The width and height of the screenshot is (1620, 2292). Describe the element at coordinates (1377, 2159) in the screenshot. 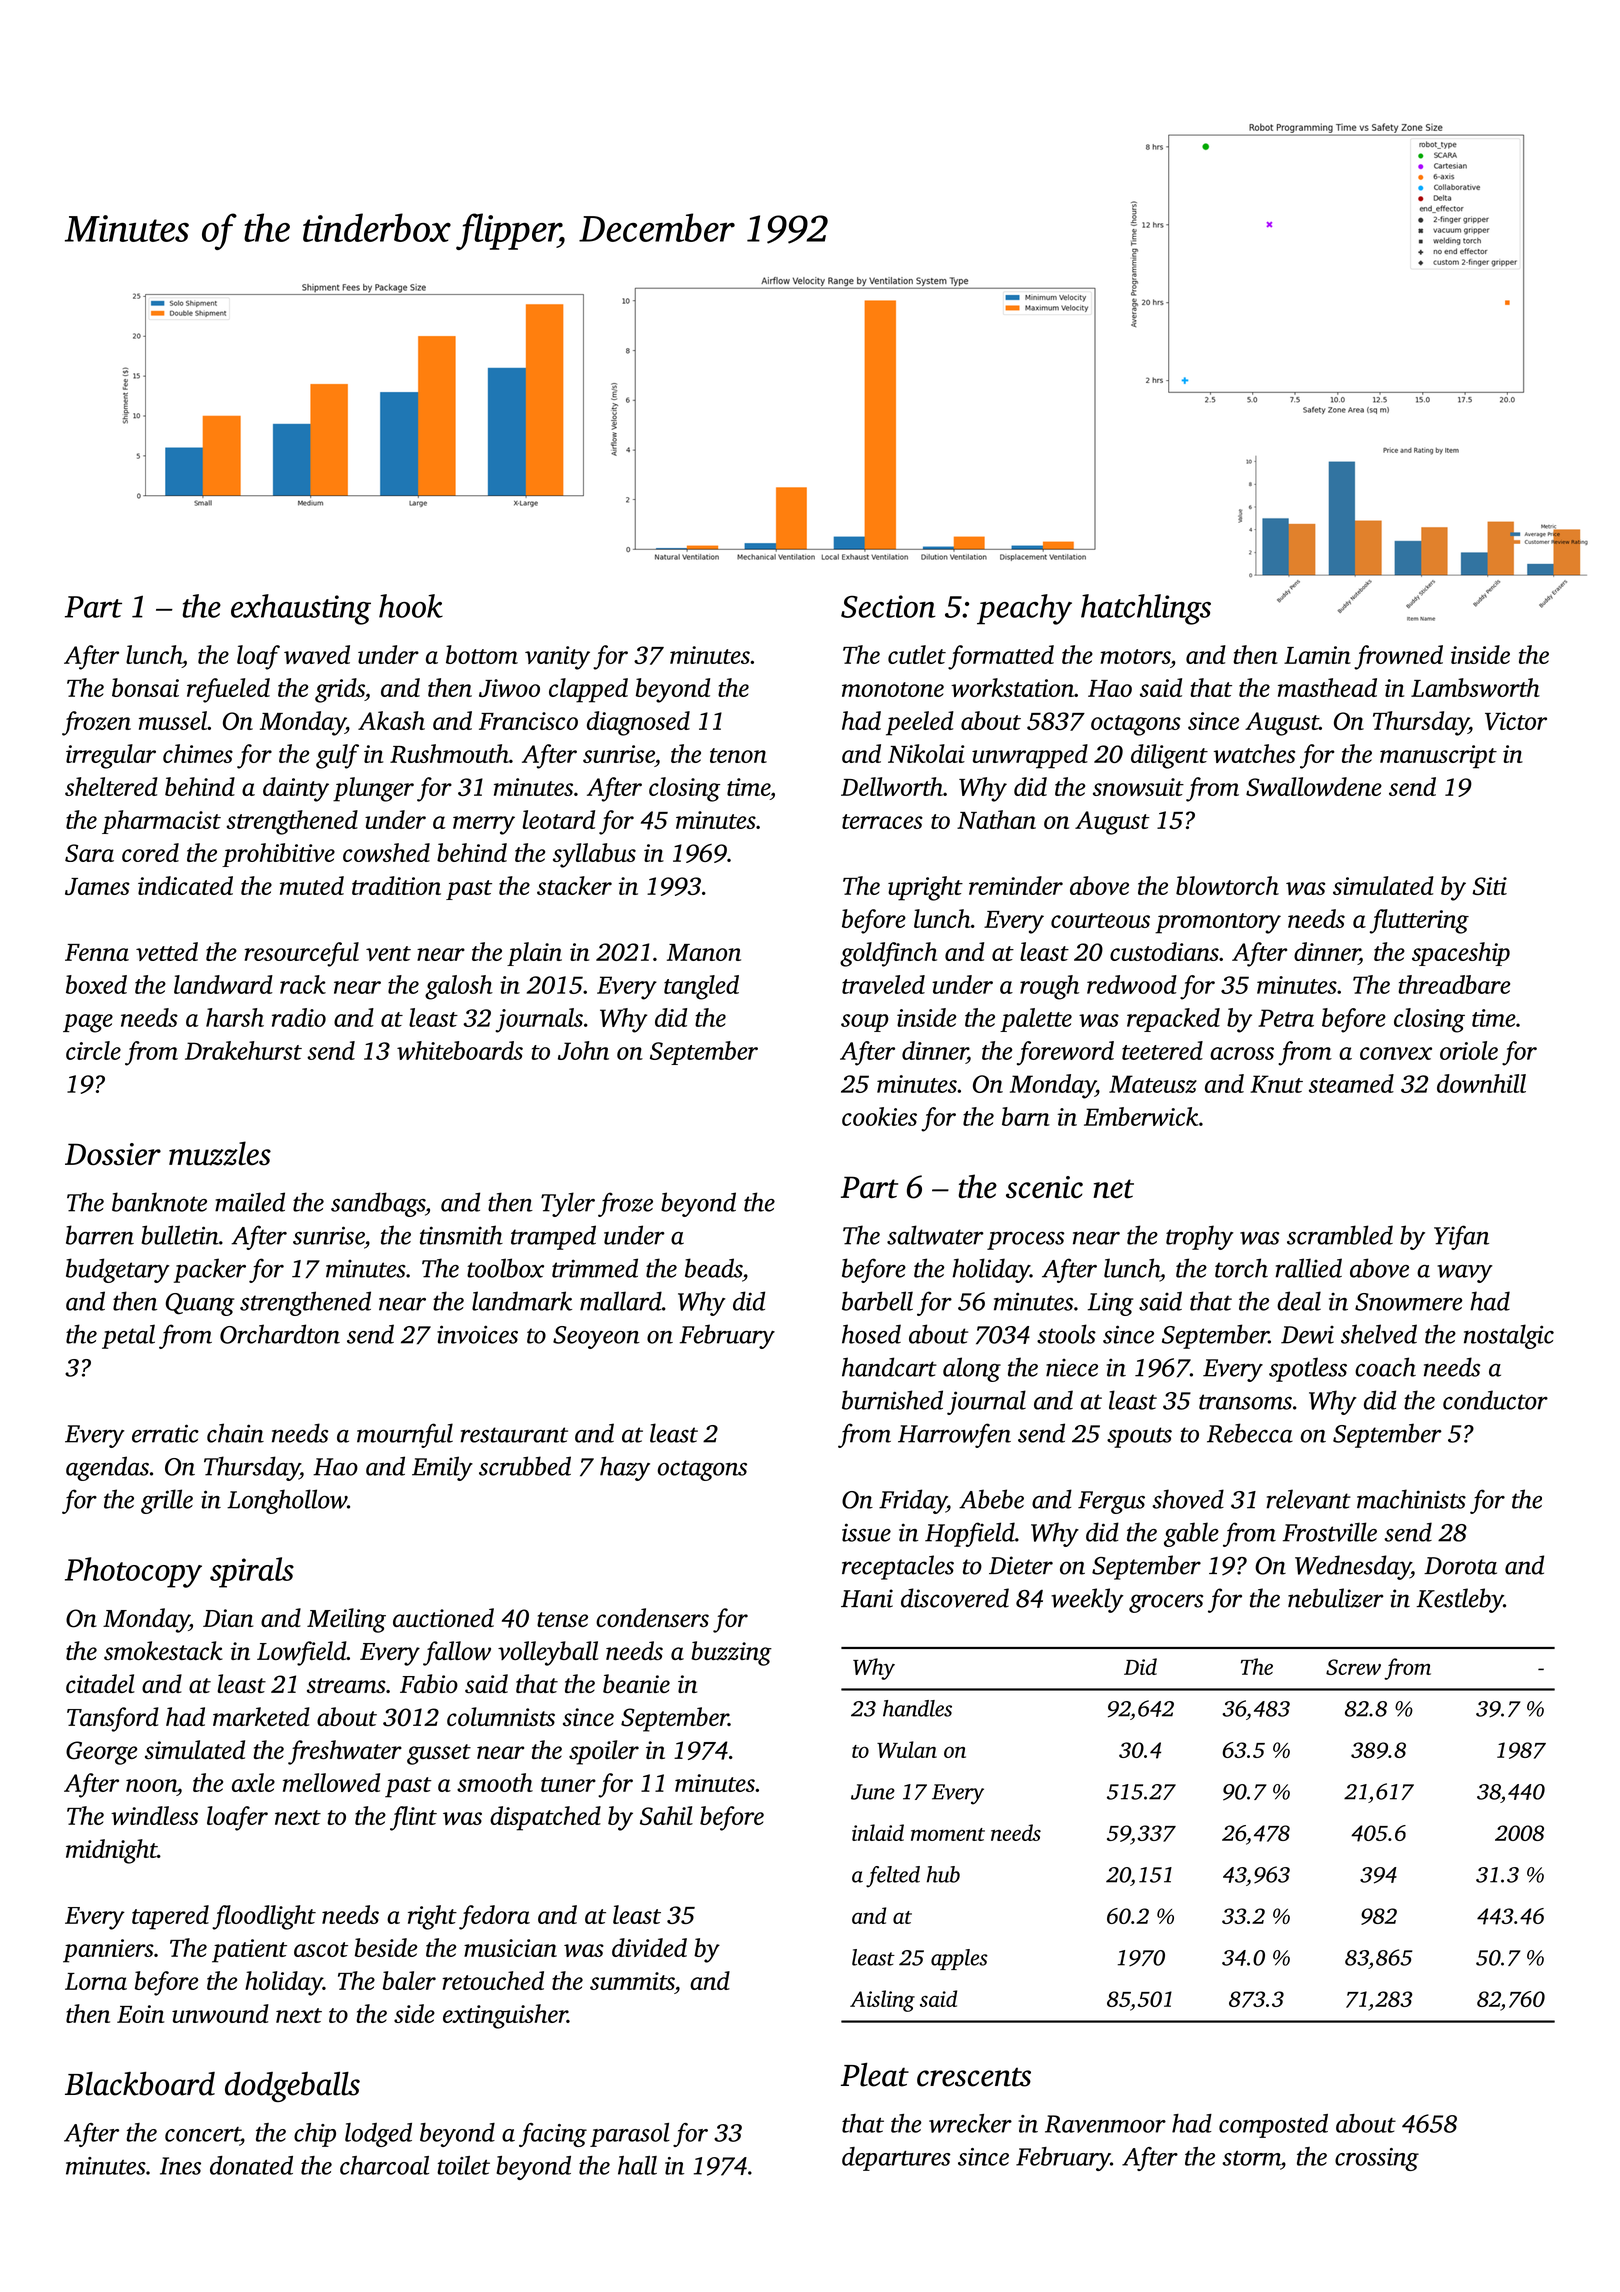

I see `crossing` at that location.
